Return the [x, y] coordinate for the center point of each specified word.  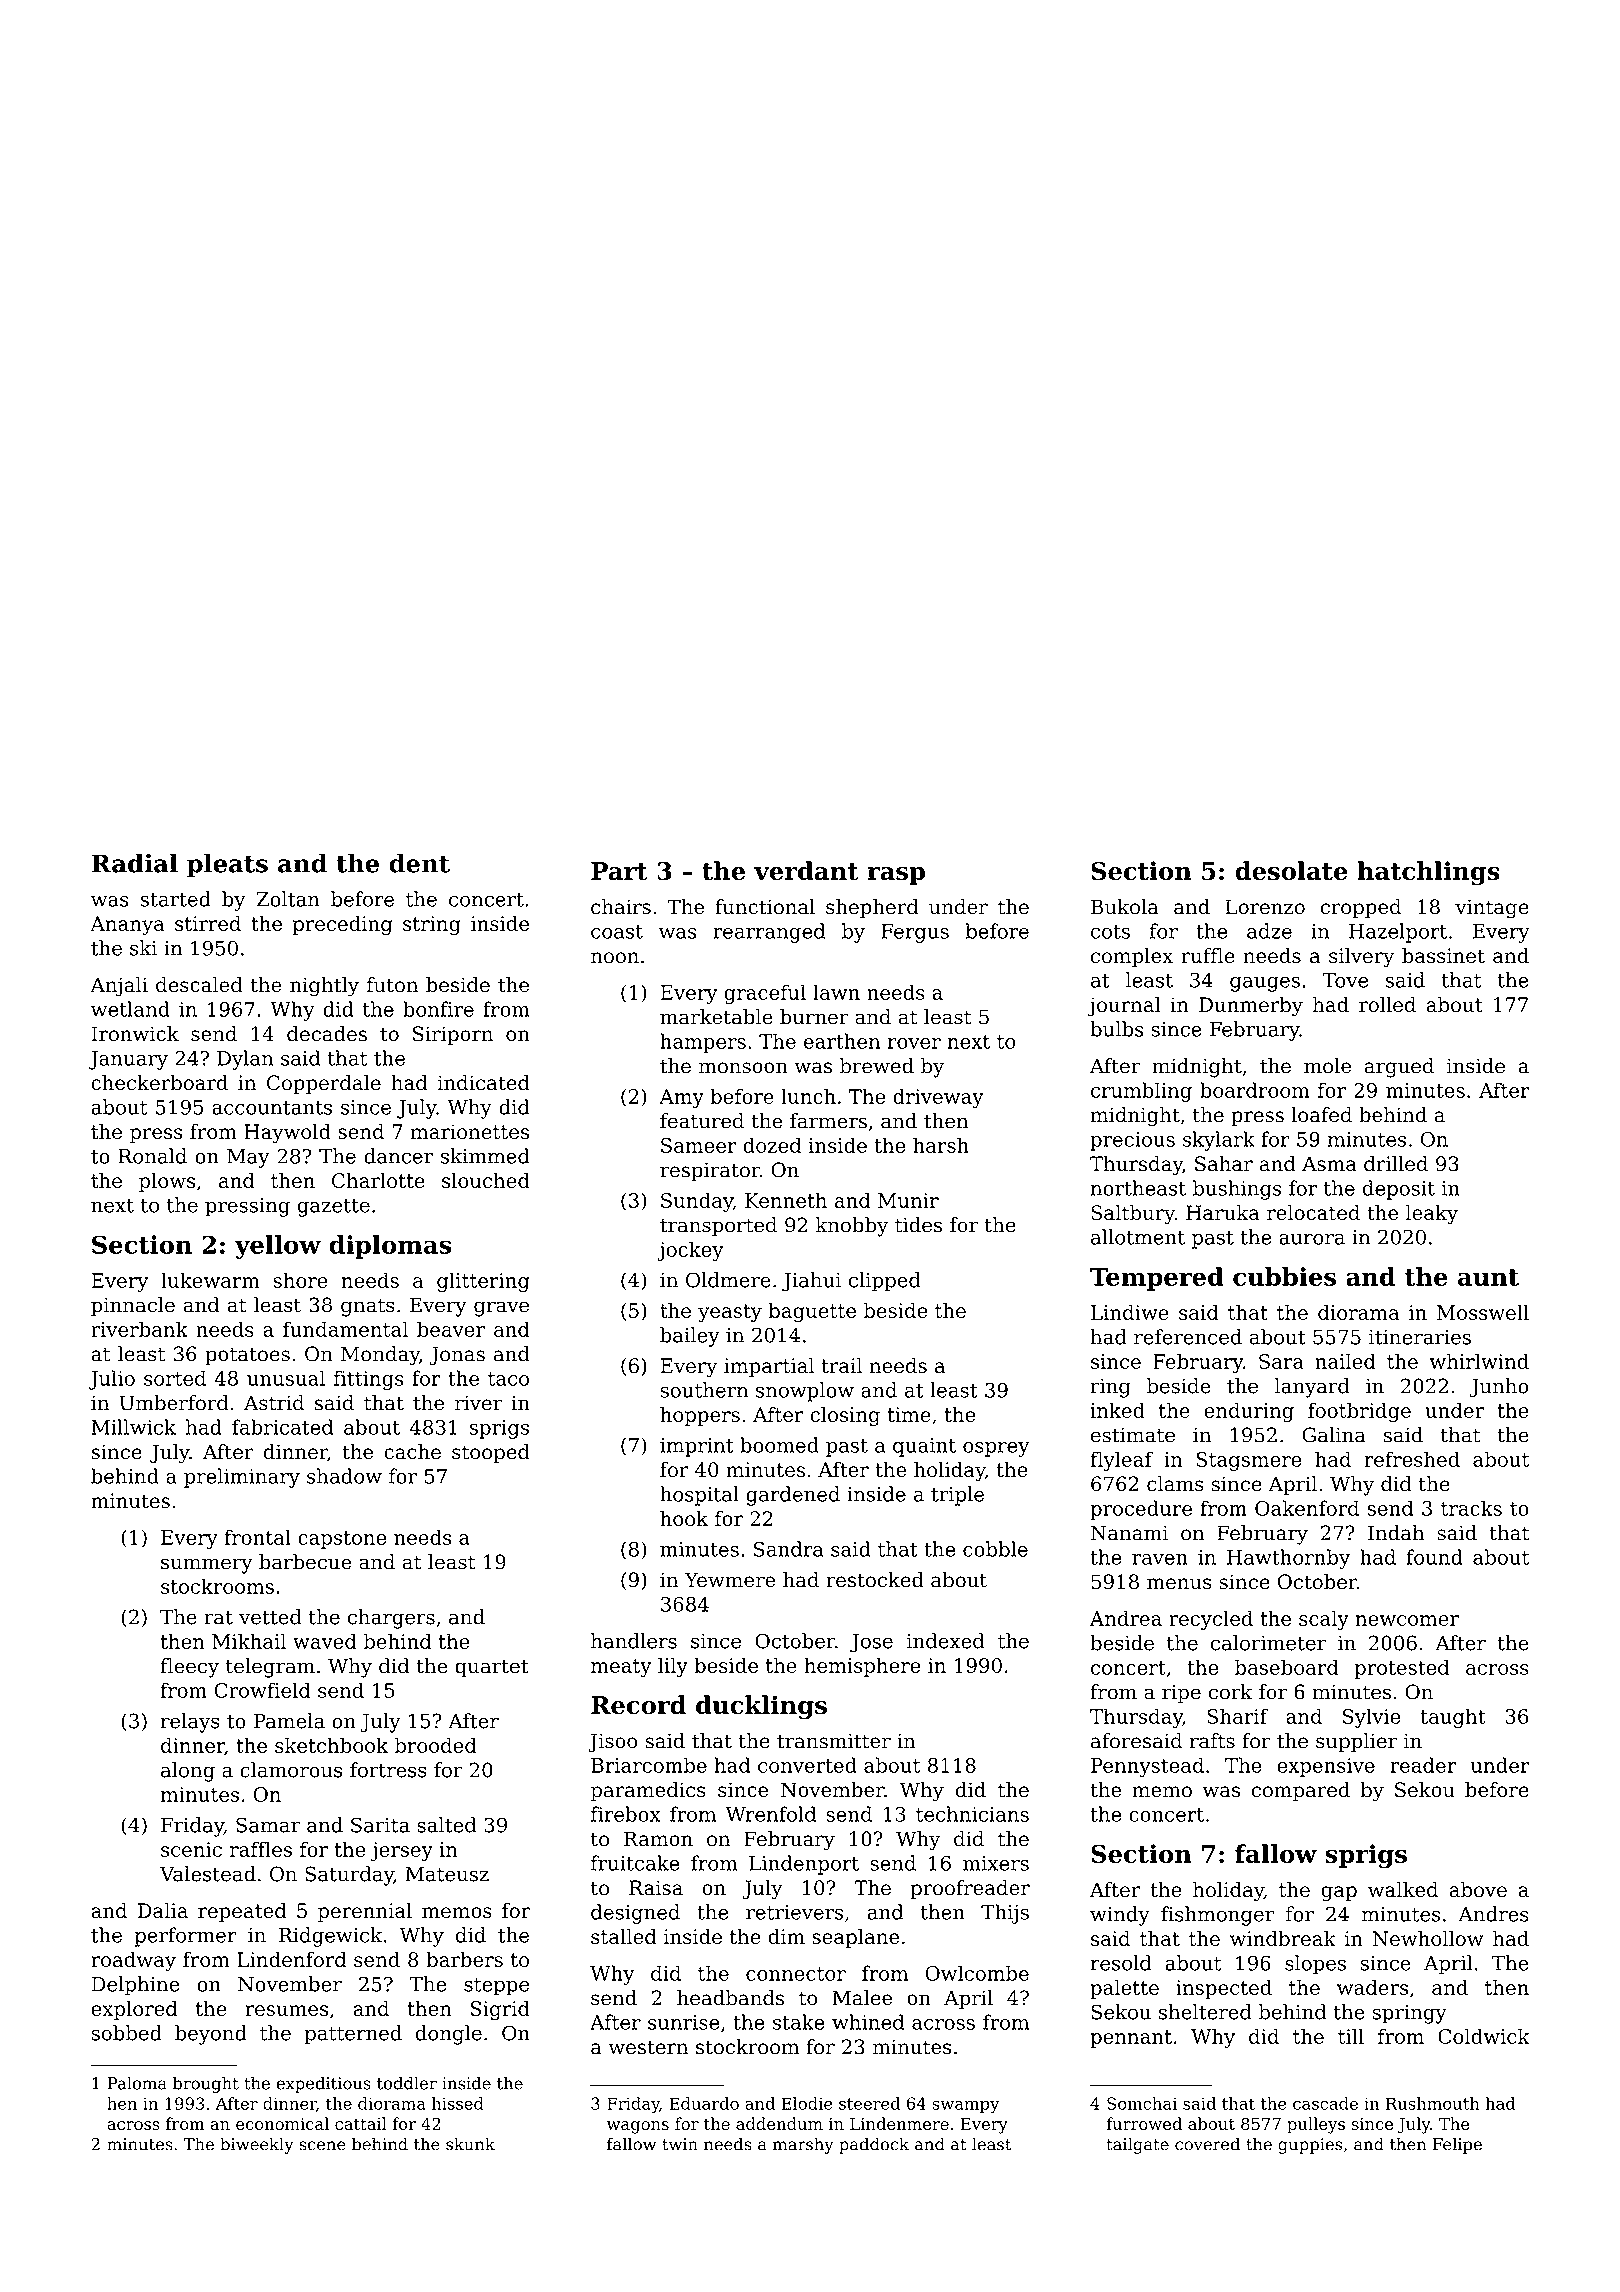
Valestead [208, 1874]
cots [1110, 932]
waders [1372, 1987]
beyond [211, 2035]
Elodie [807, 2103]
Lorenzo [1265, 907]
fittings [369, 1380]
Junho [1499, 1388]
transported [718, 1227]
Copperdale [324, 1084]
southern [704, 1390]
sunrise [683, 2022]
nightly [324, 987]
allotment [1138, 1237]
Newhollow [1428, 1938]
